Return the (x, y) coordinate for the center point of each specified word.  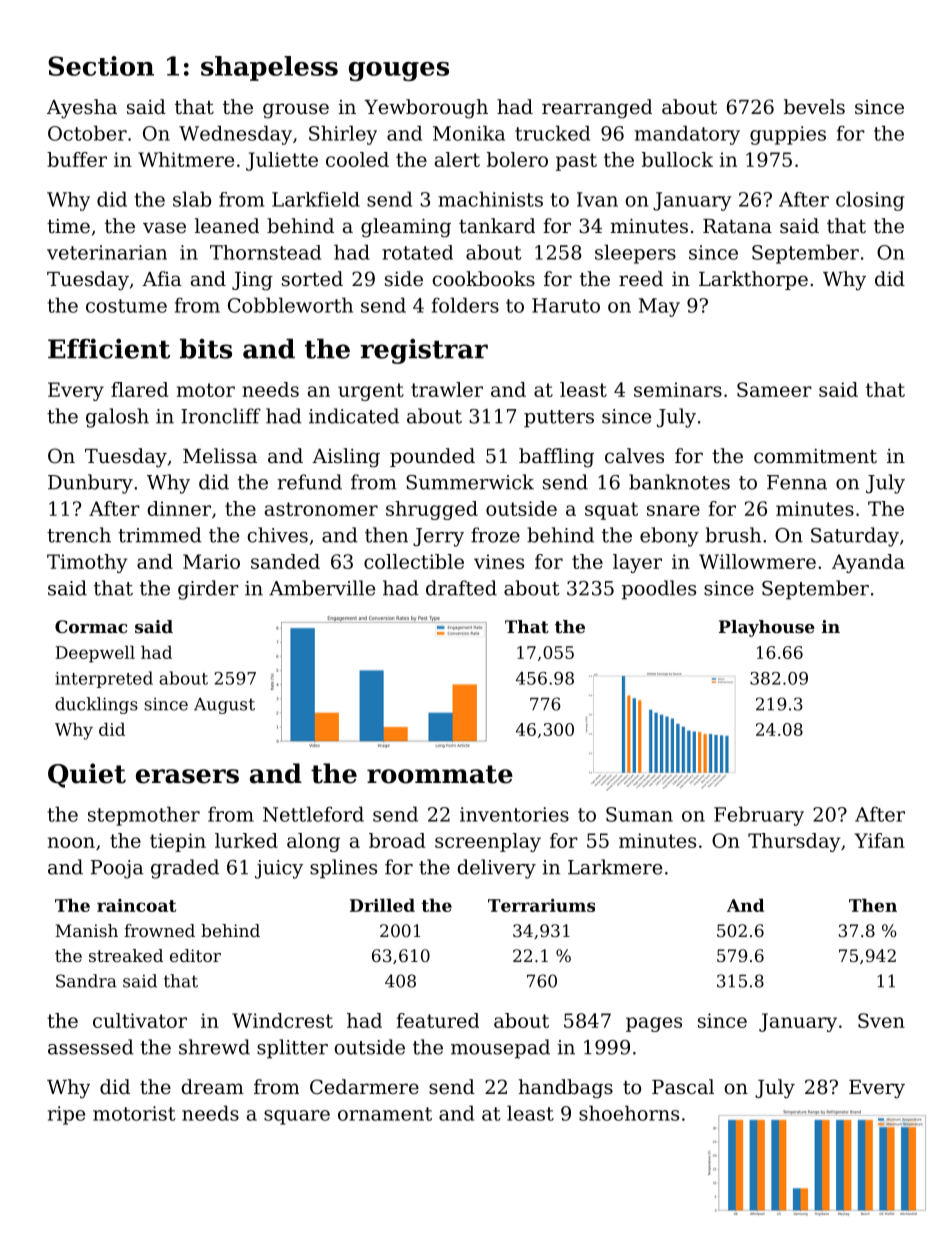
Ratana (737, 226)
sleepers (635, 254)
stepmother (144, 816)
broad (397, 840)
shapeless (269, 68)
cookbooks (484, 279)
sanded (285, 561)
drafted (461, 588)
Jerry (438, 537)
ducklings (96, 705)
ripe (66, 1115)
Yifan (879, 840)
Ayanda (868, 563)
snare (673, 510)
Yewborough (426, 109)
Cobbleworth (290, 305)
